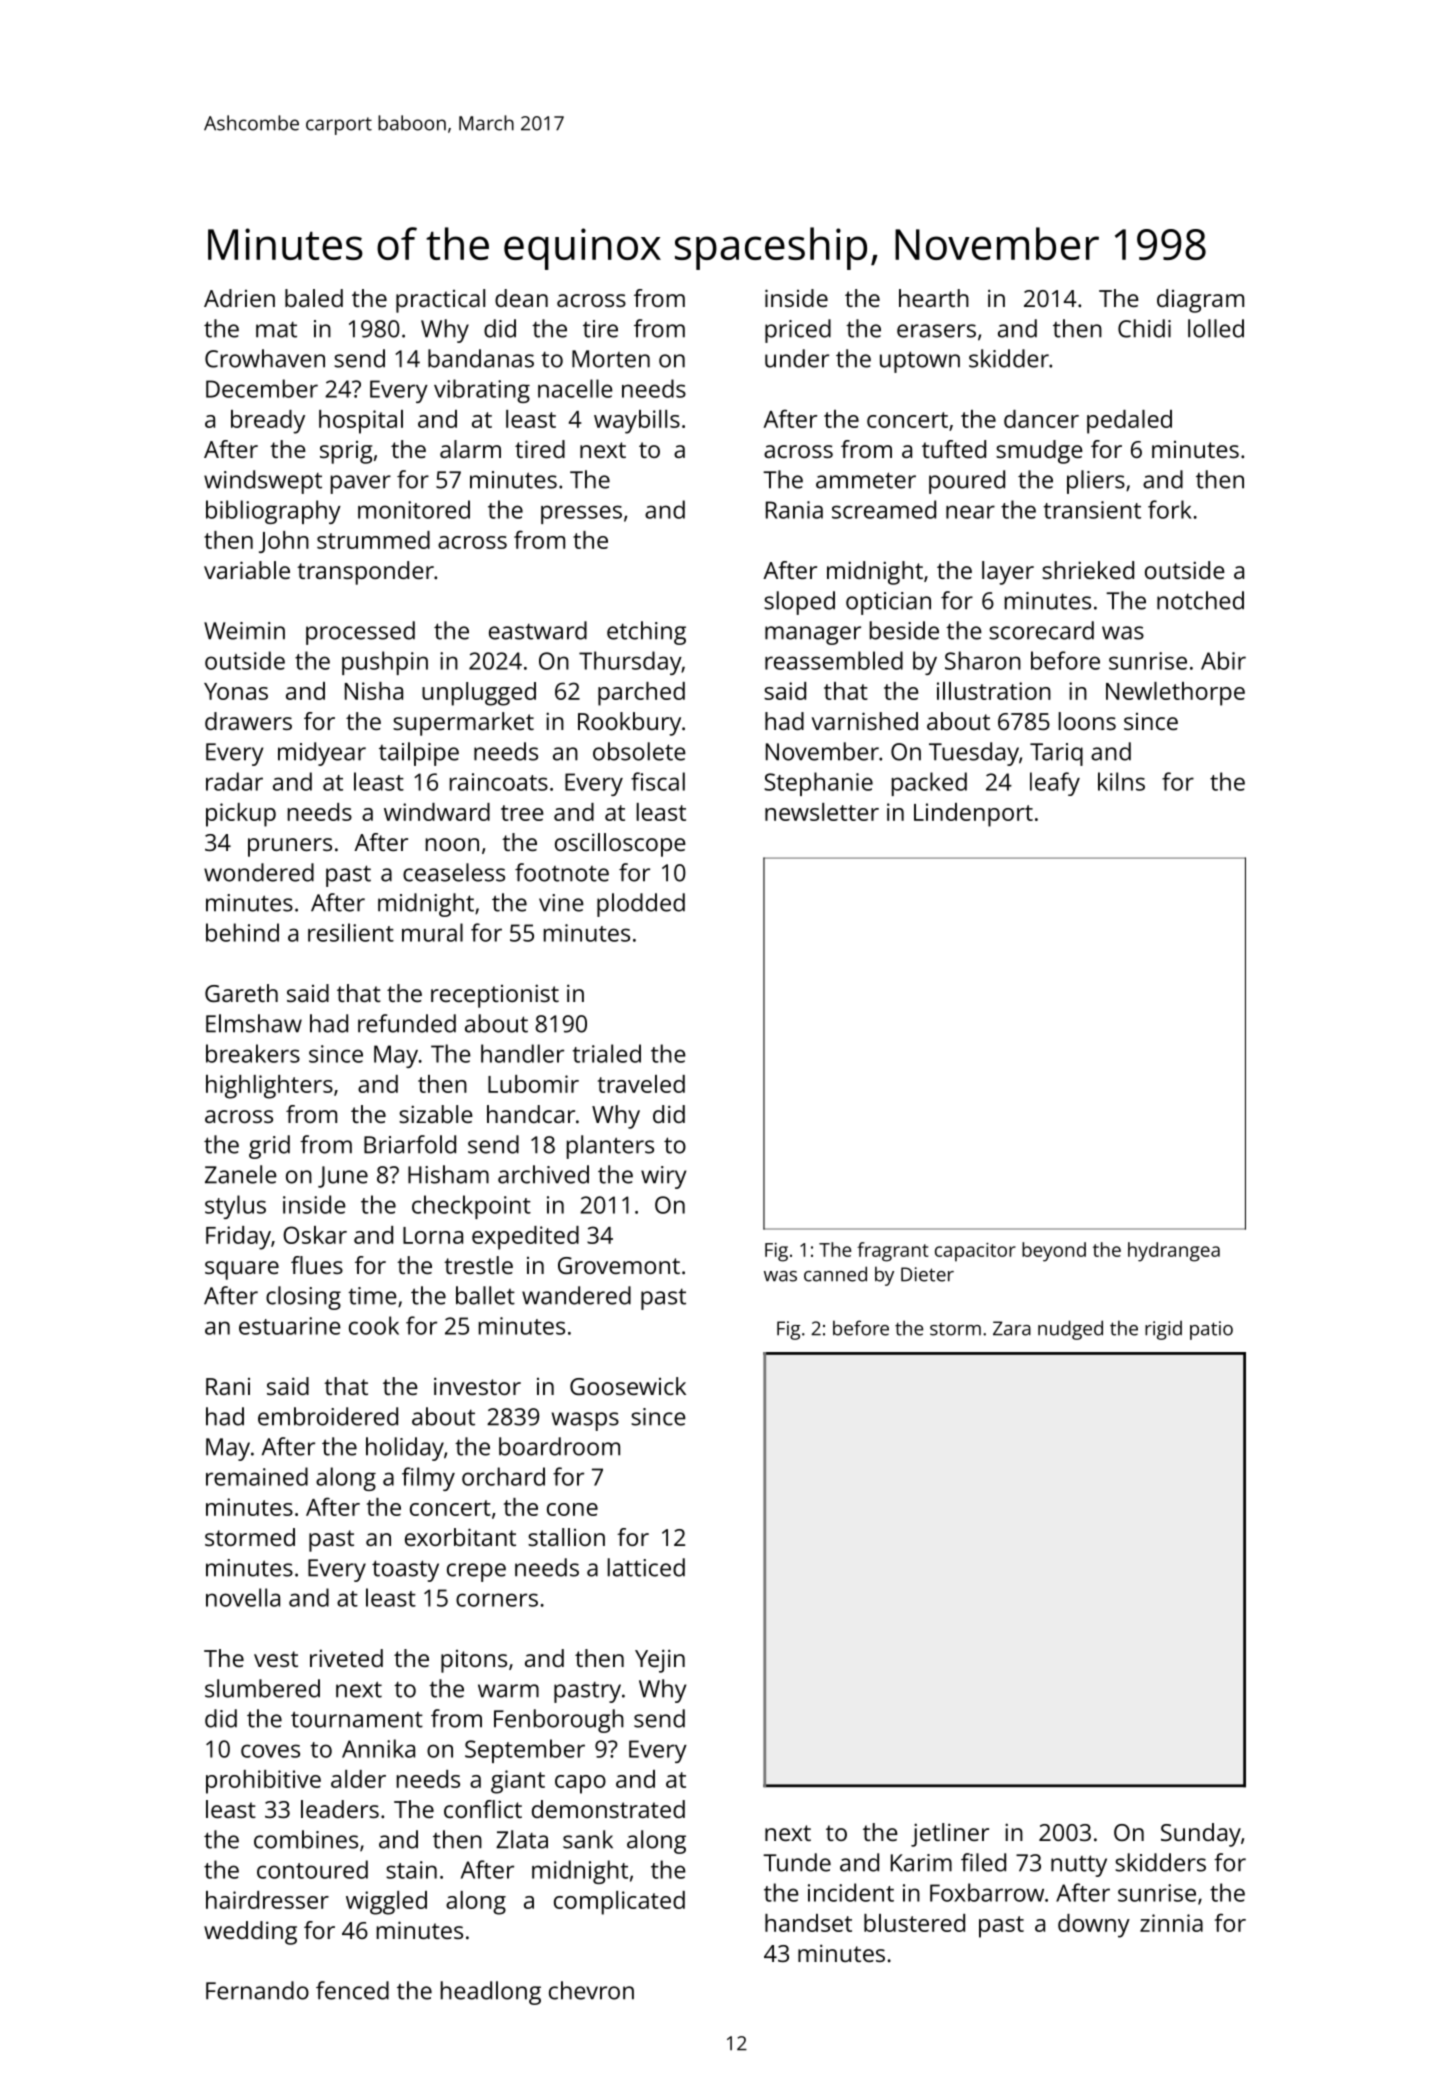  I want to click on demonstrated, so click(608, 1809).
